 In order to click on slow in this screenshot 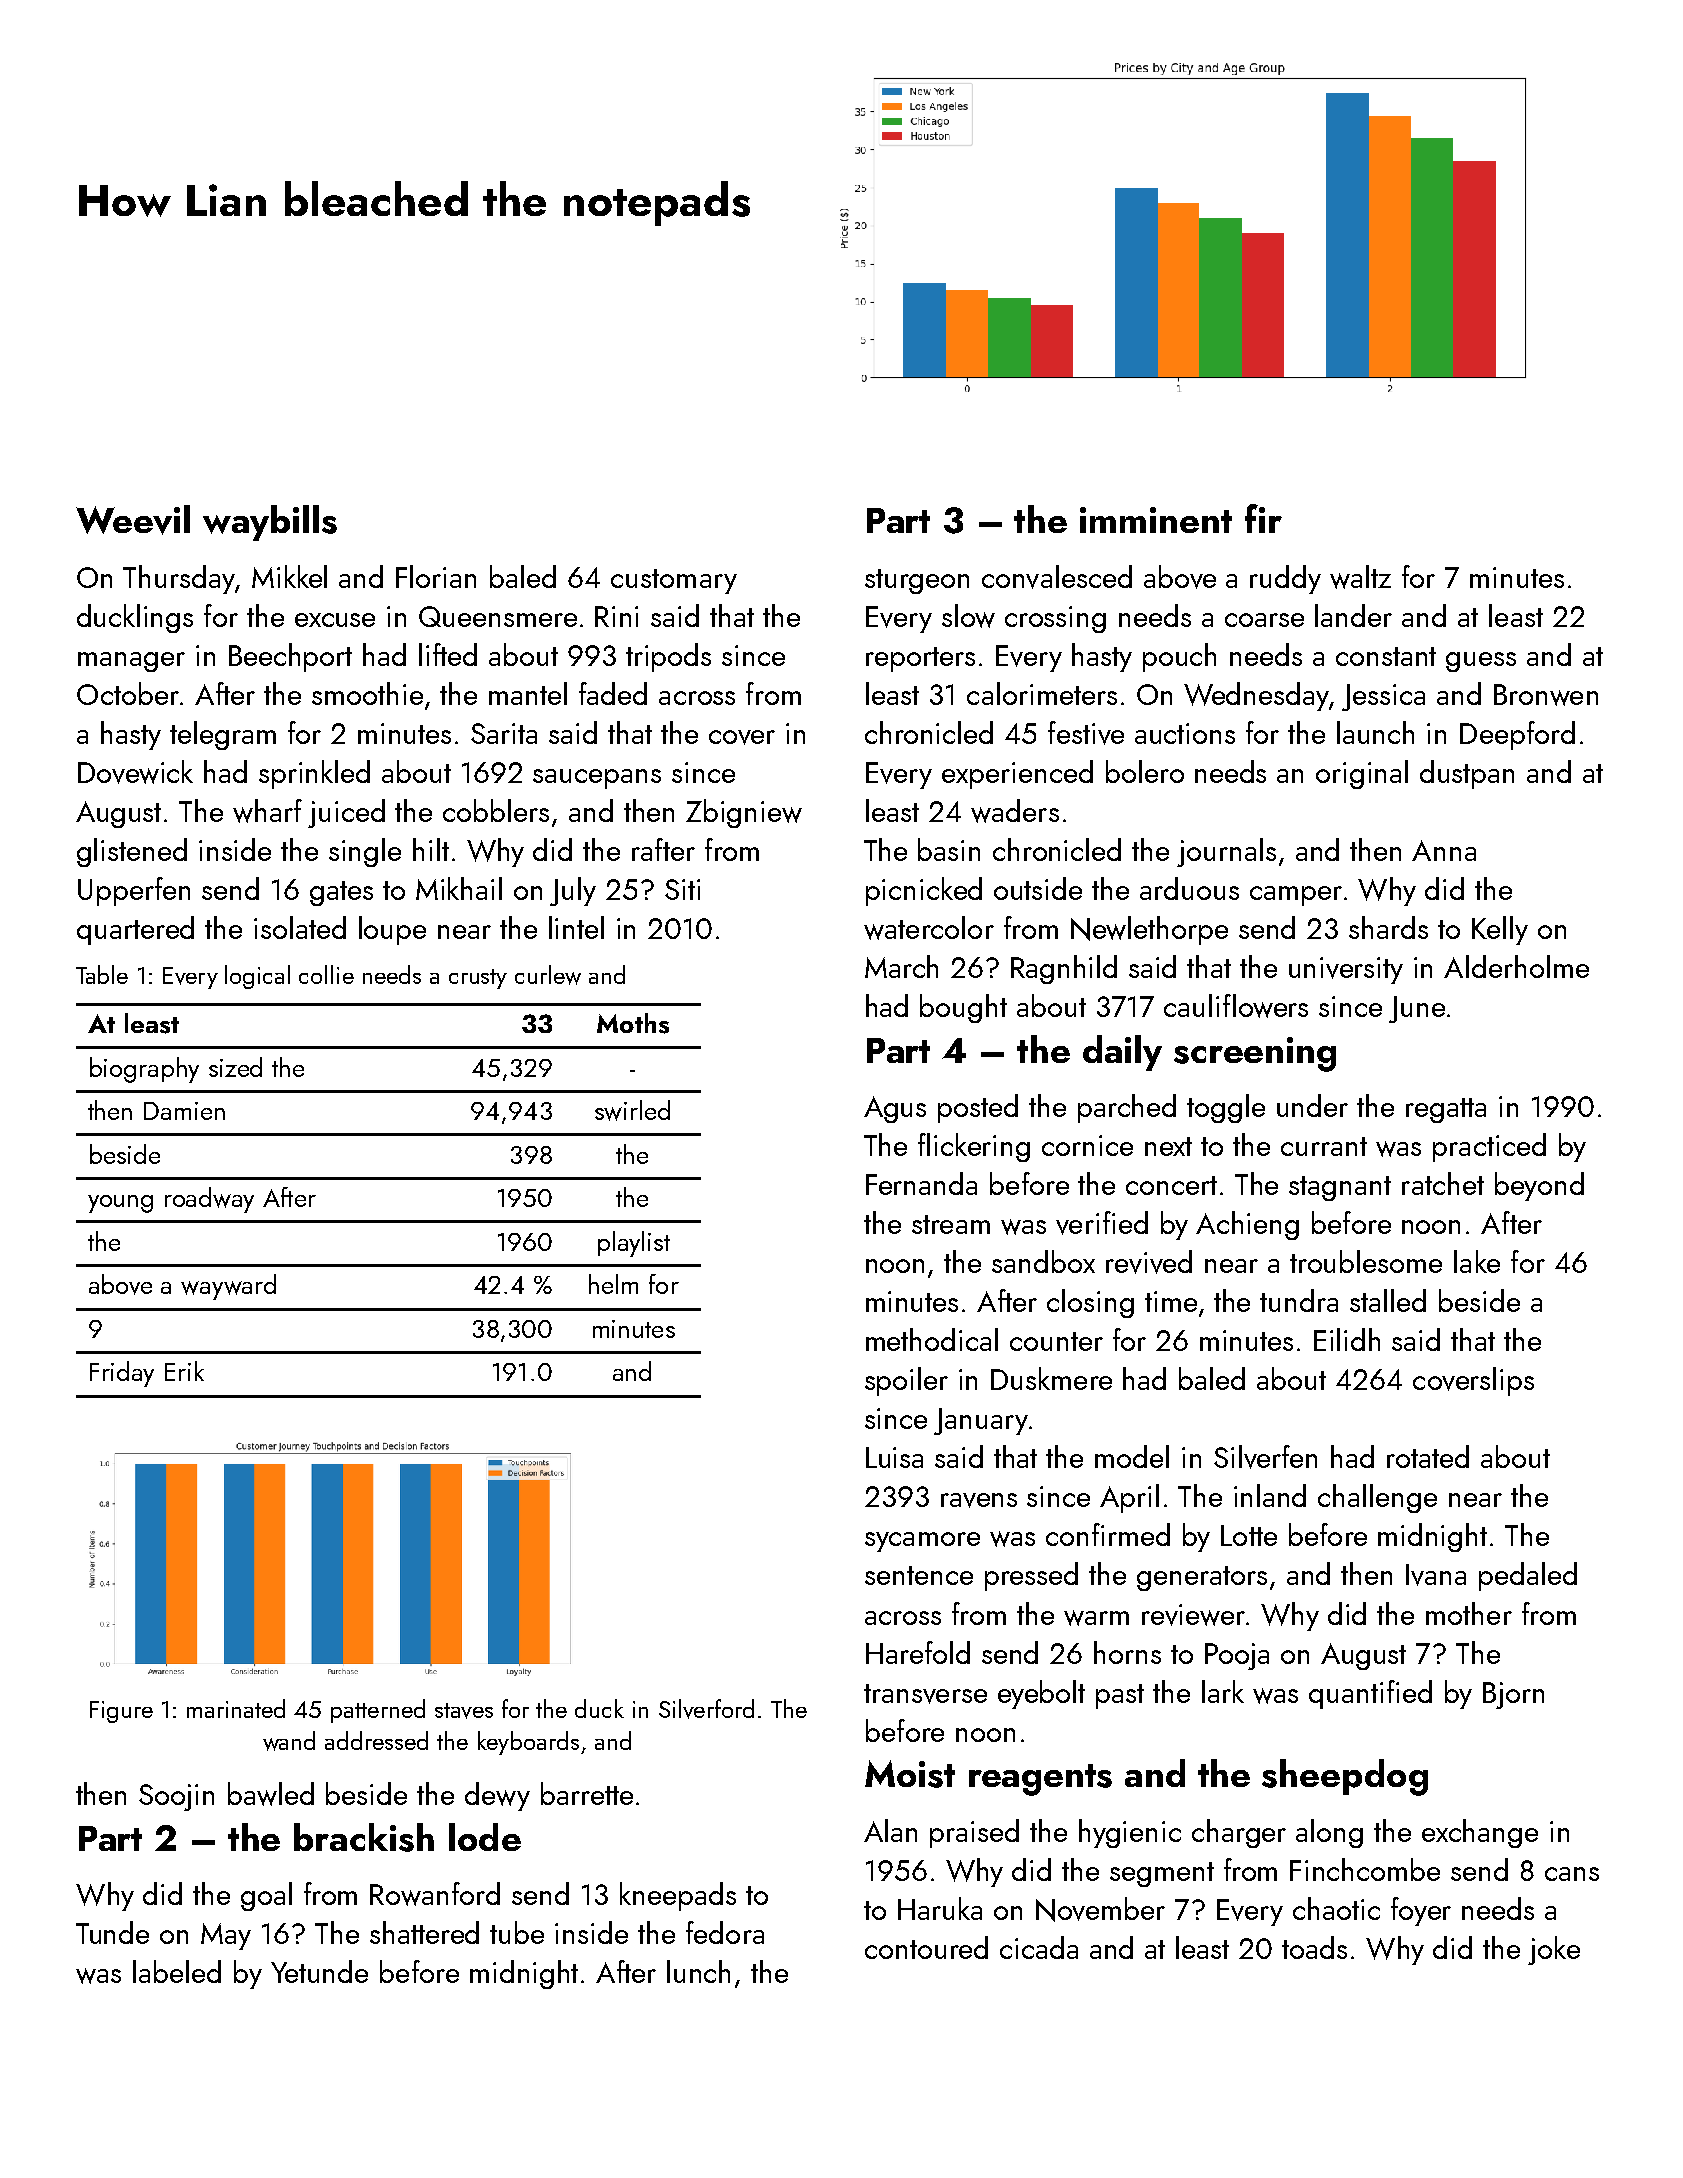, I will do `click(968, 616)`.
